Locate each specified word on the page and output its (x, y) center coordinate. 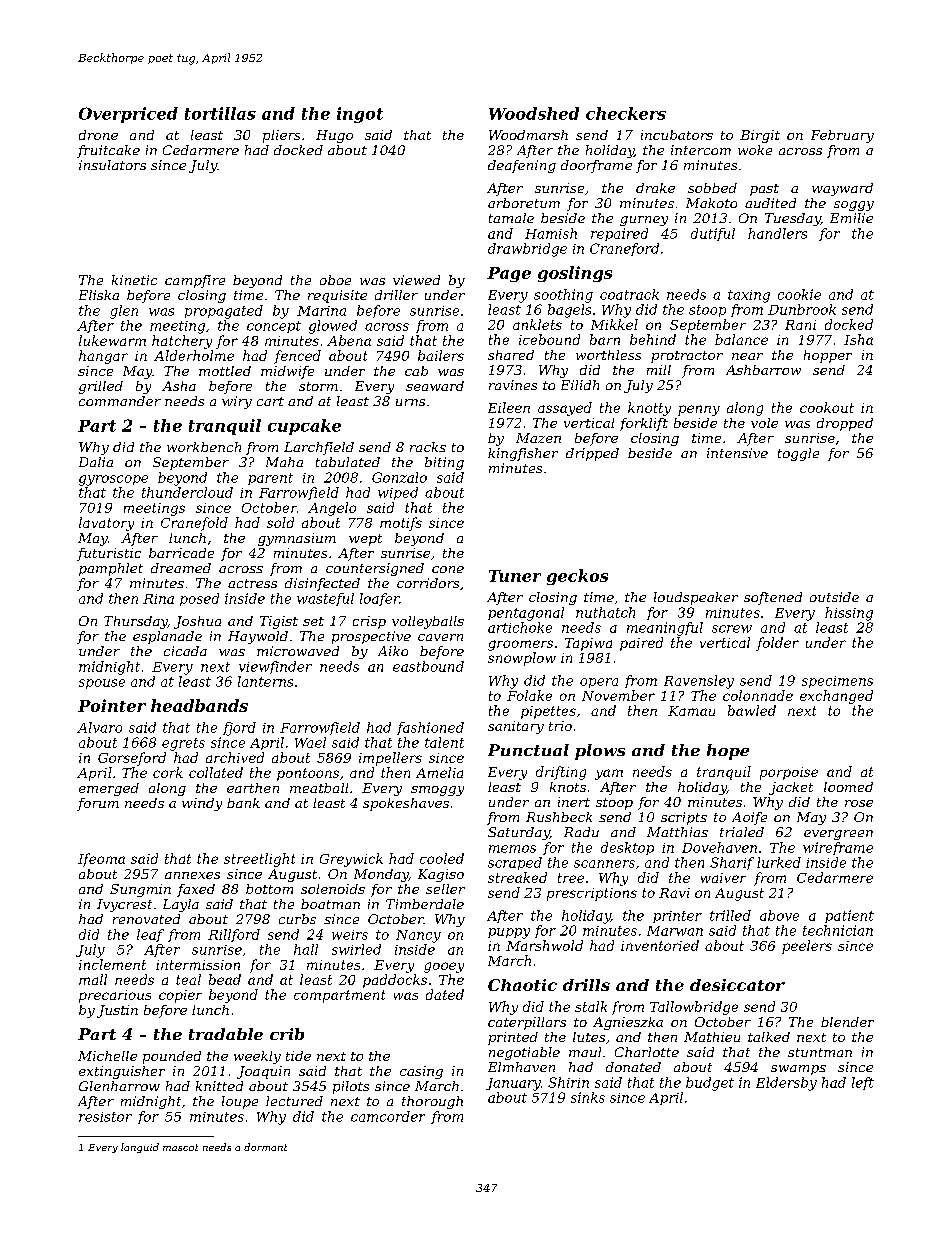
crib (287, 1034)
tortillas (220, 113)
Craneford (624, 249)
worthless (608, 355)
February (842, 136)
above (779, 915)
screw (732, 629)
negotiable (524, 1053)
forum (98, 804)
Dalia (96, 462)
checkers (626, 113)
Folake (529, 695)
